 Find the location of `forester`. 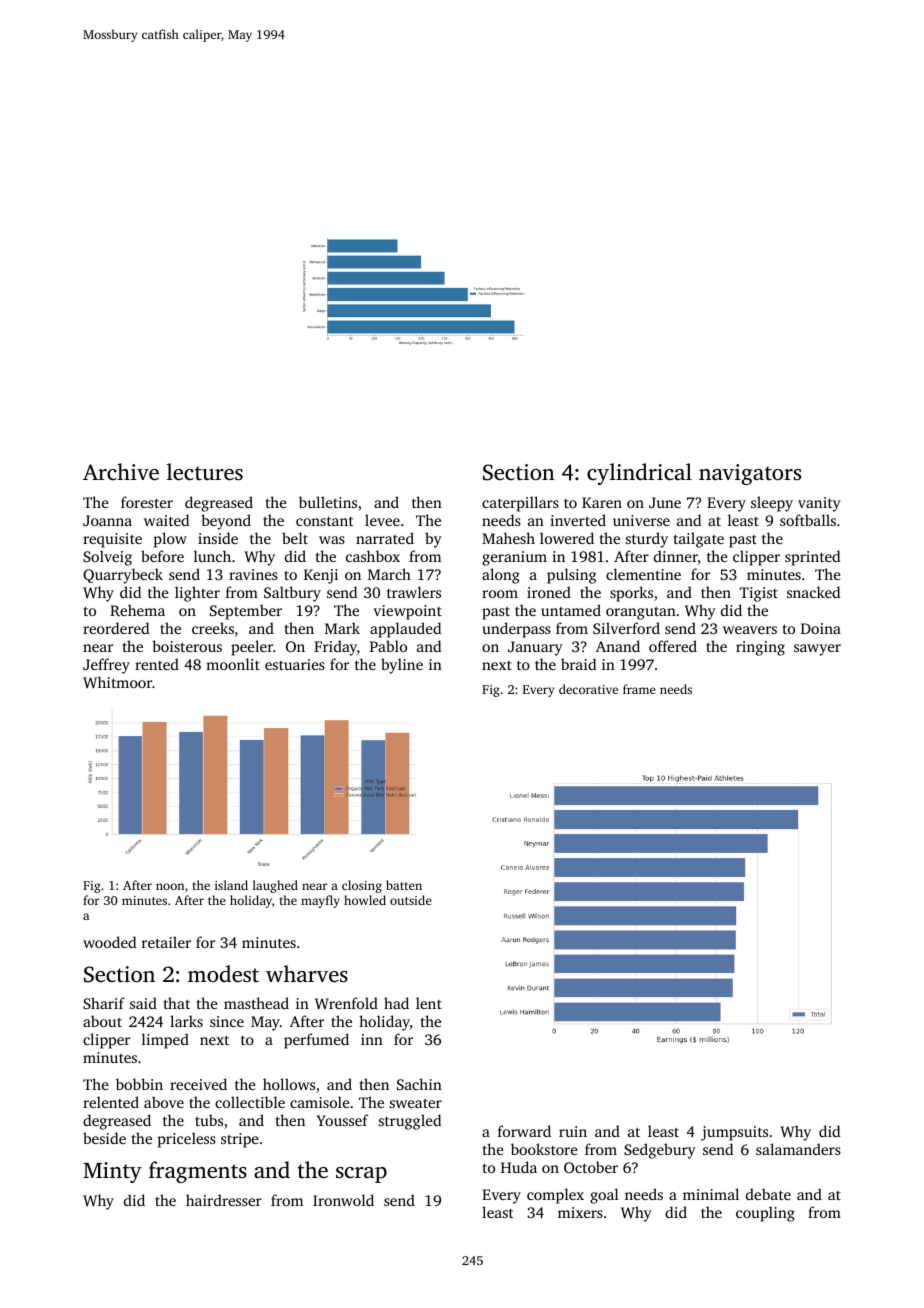

forester is located at coordinates (147, 502).
